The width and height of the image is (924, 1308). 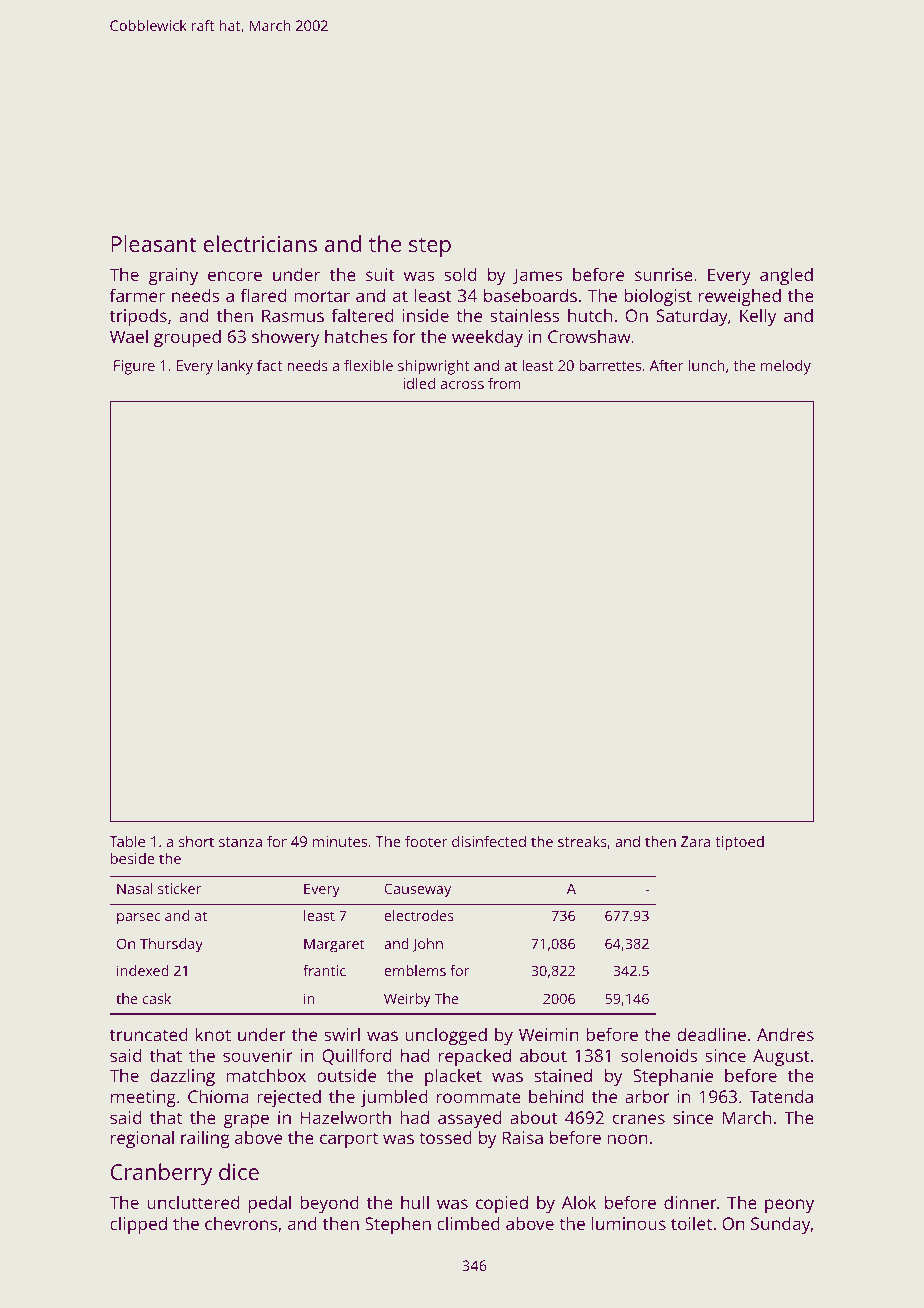 I want to click on chevrons, so click(x=241, y=1223).
